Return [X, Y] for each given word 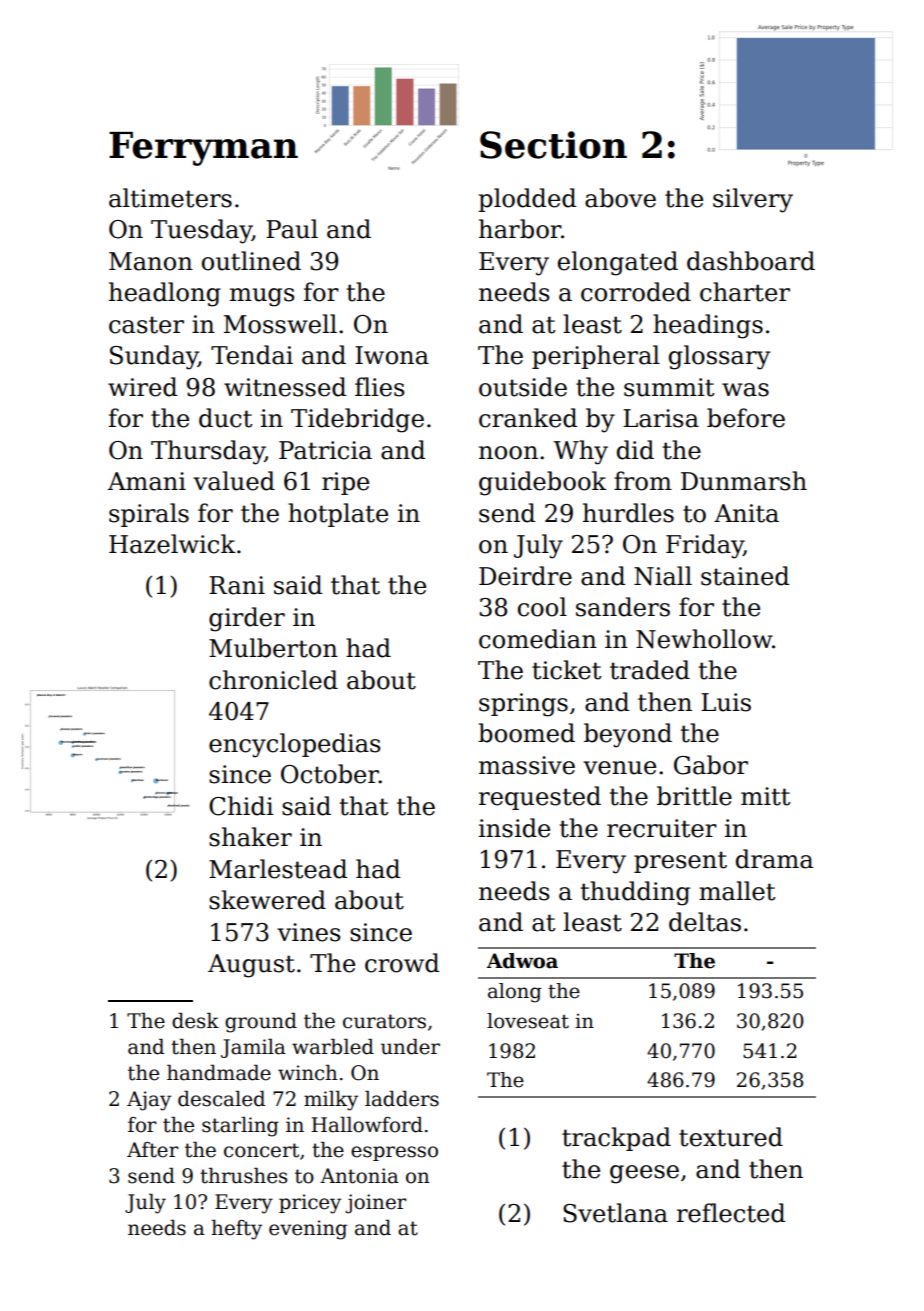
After [153, 1150]
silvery [753, 200]
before [746, 418]
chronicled [273, 680]
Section [553, 145]
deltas [705, 922]
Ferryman [203, 149]
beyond [628, 735]
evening [308, 1230]
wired [142, 387]
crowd [402, 963]
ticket [566, 670]
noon [508, 453]
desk [195, 1021]
